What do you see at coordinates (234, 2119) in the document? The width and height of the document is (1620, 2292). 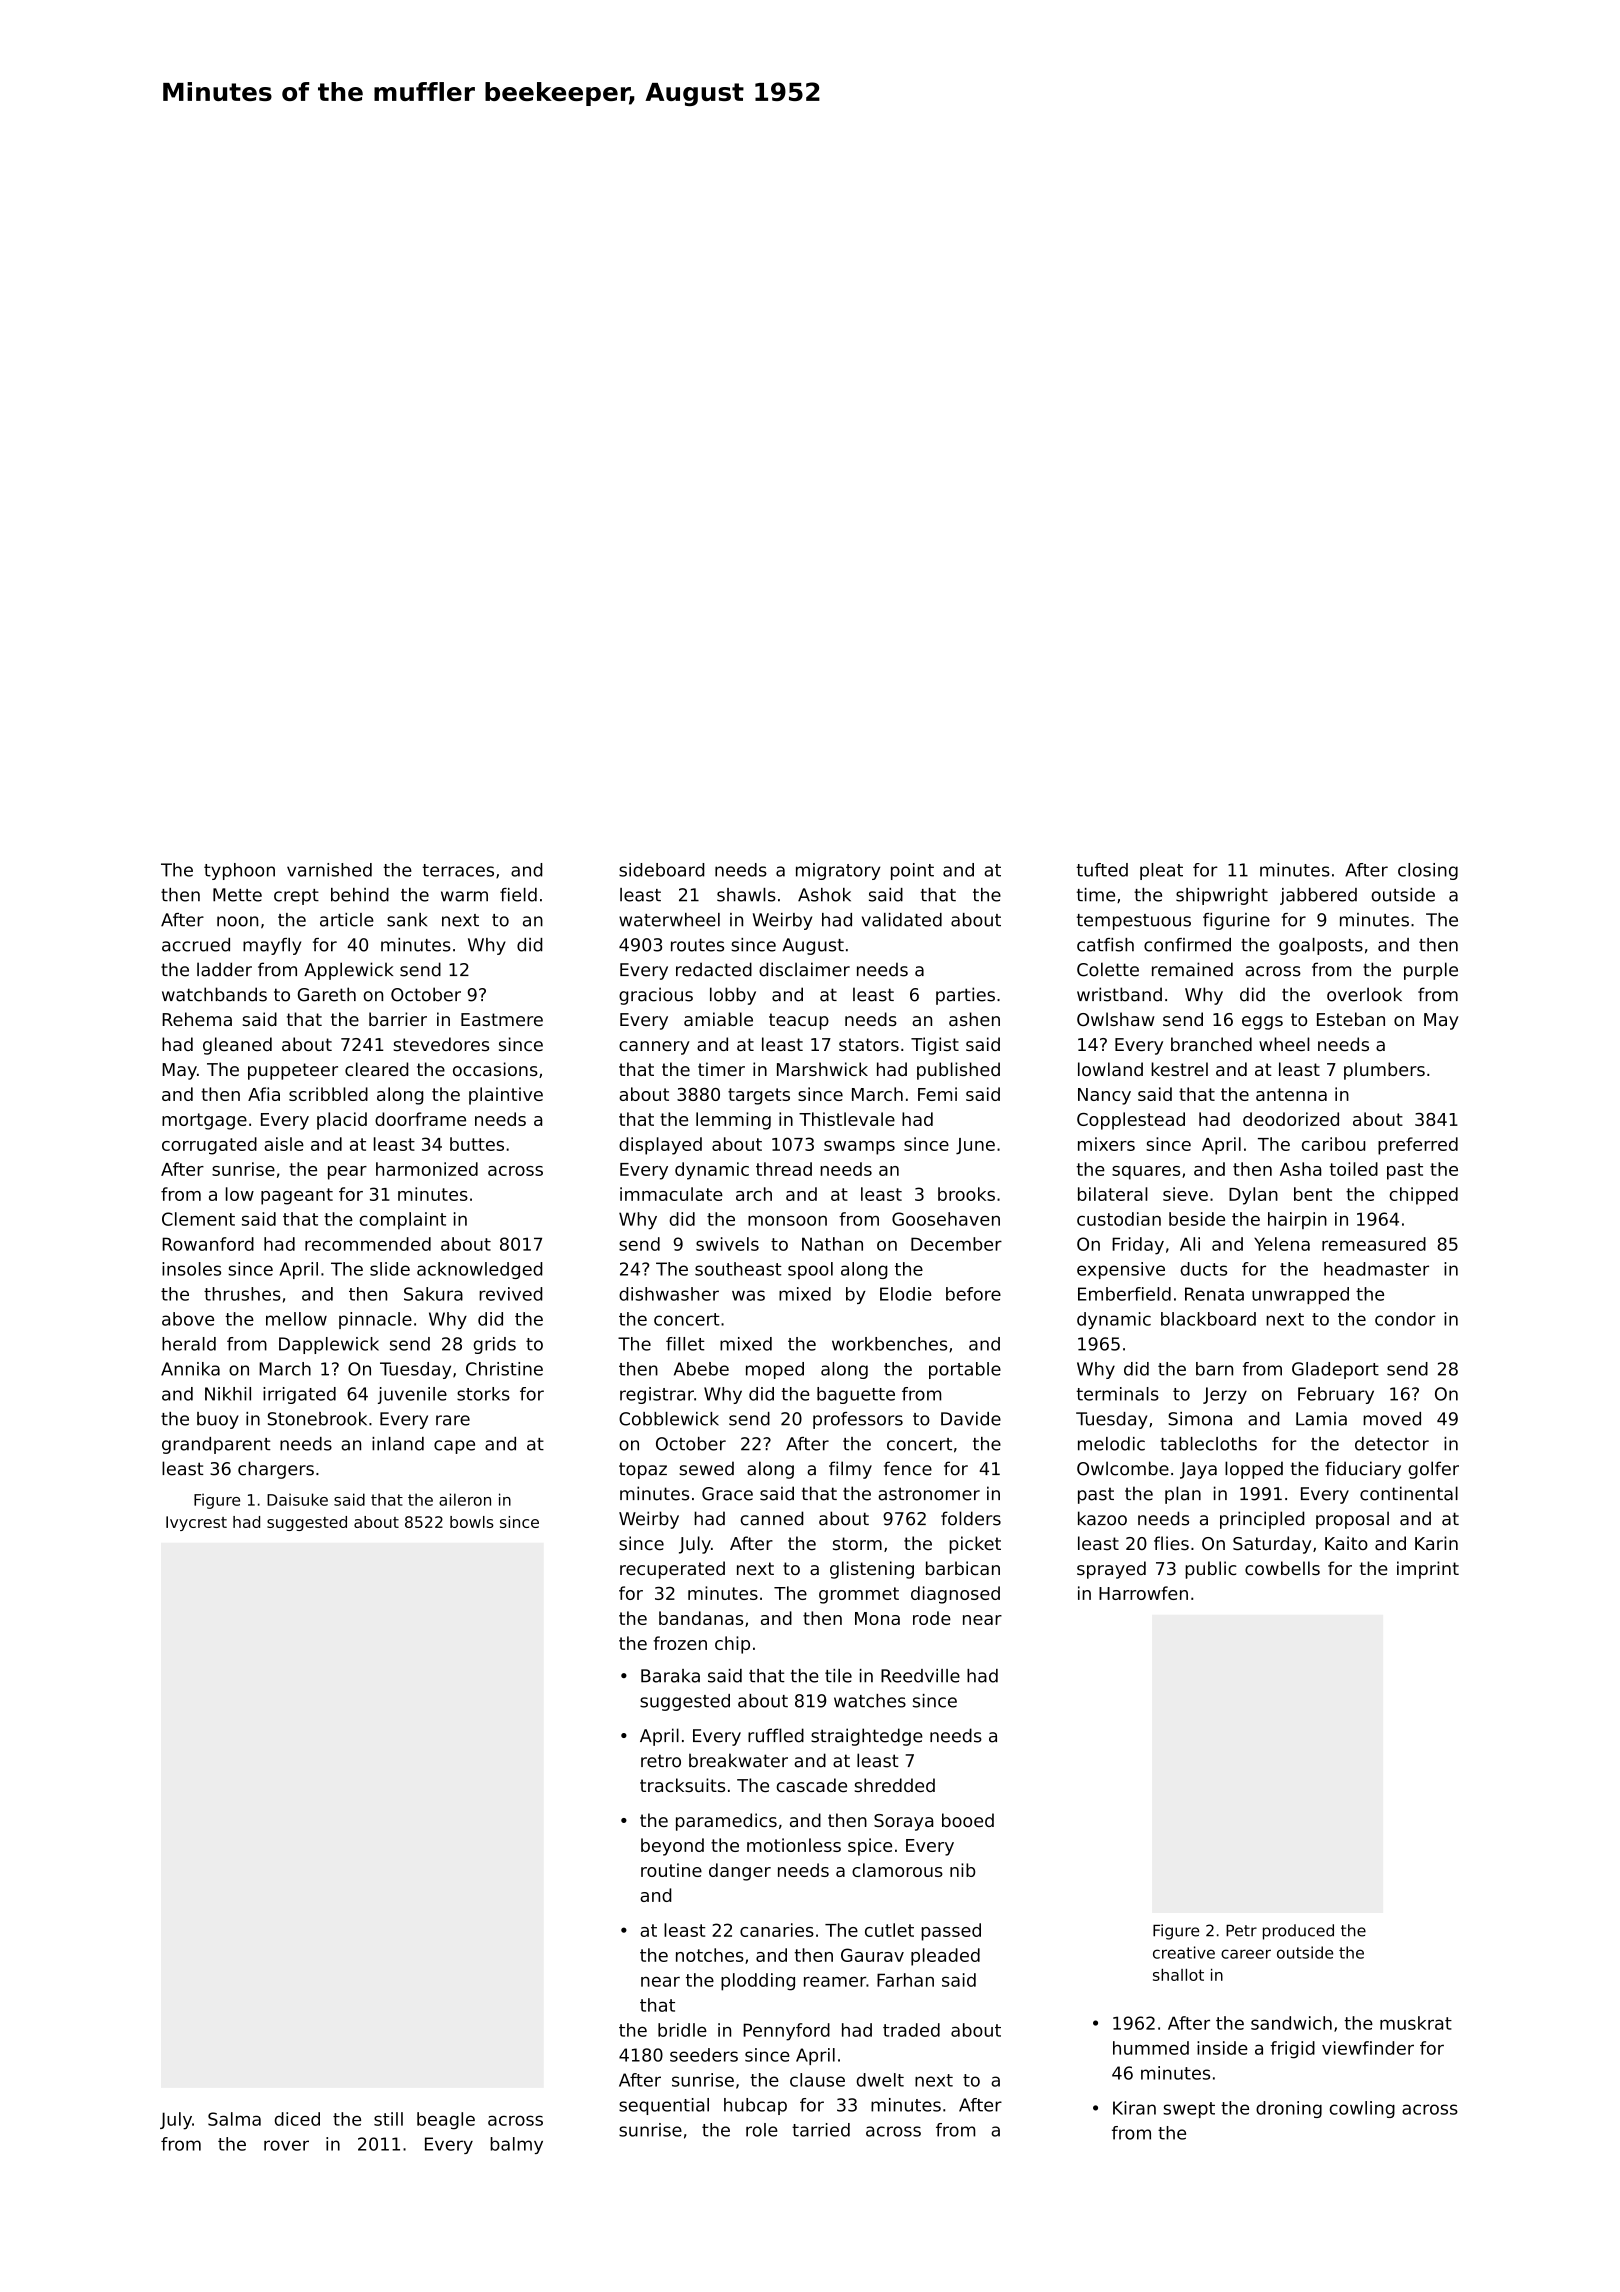 I see `Salma` at bounding box center [234, 2119].
